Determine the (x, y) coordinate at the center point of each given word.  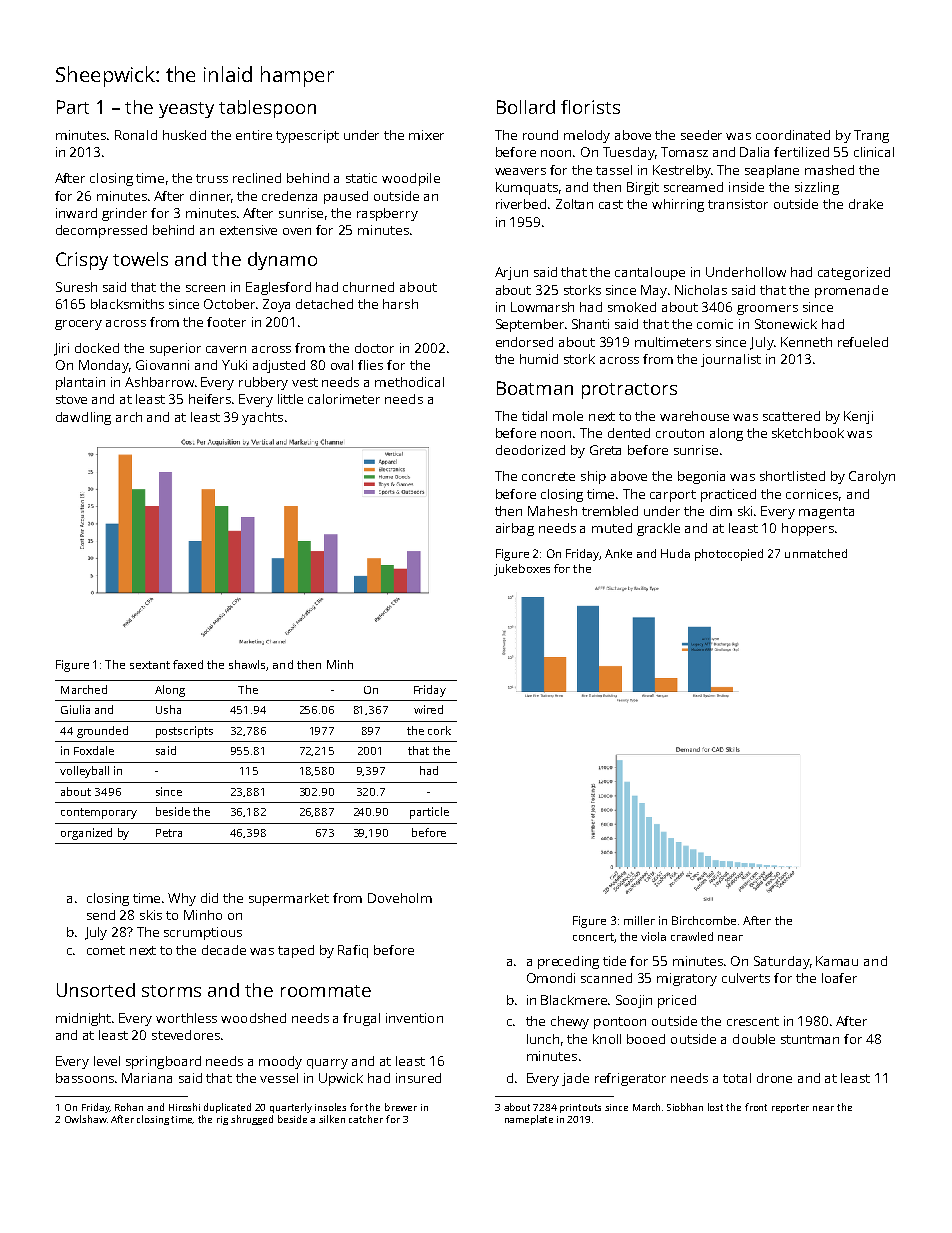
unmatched (816, 553)
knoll (607, 1039)
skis (151, 915)
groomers (767, 310)
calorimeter (344, 399)
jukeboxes (522, 570)
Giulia (75, 709)
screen (205, 288)
